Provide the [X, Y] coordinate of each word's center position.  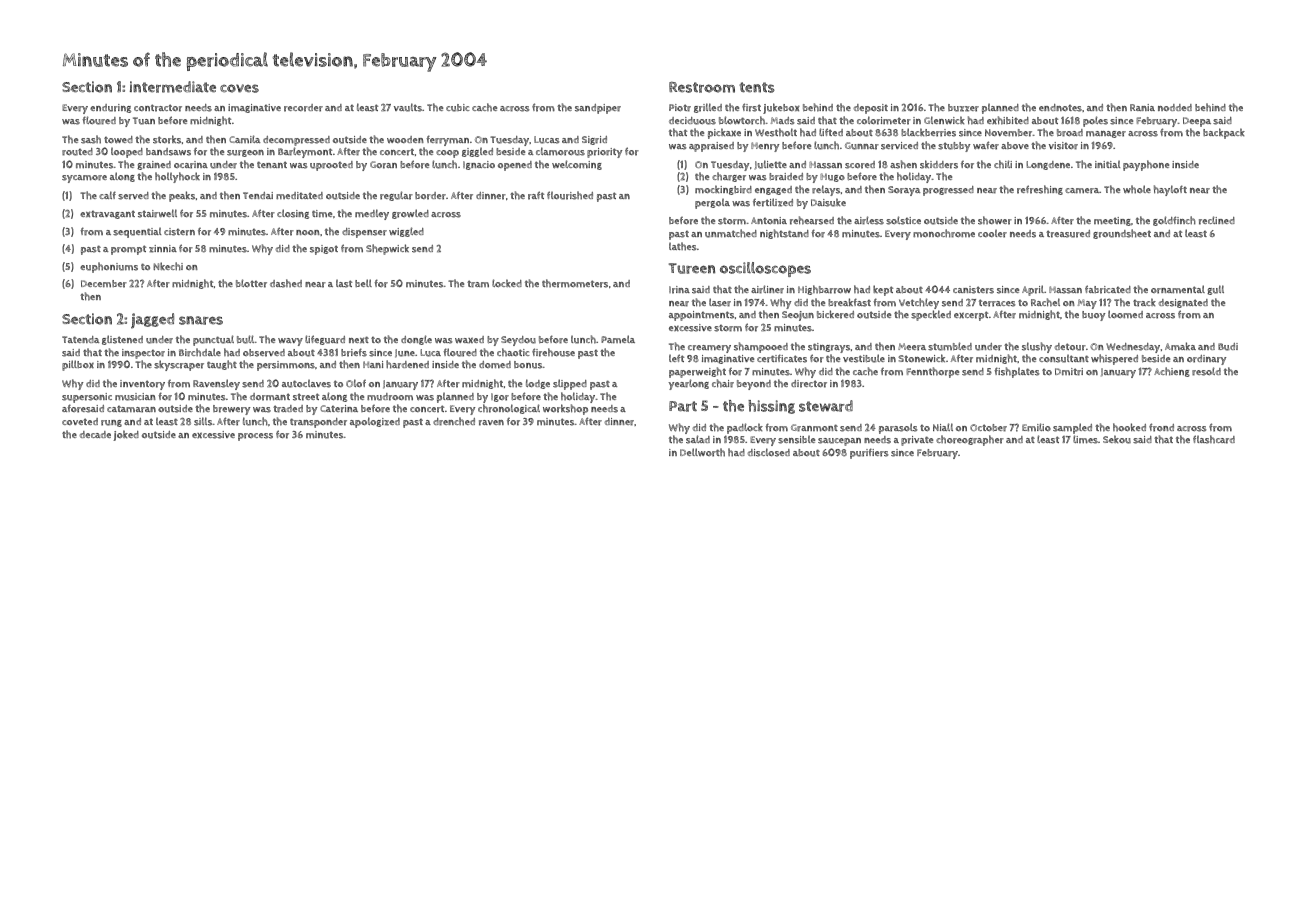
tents [757, 87]
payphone [1146, 165]
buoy [1093, 316]
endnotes [1060, 108]
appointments [701, 316]
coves [239, 88]
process [255, 437]
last [344, 284]
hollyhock [177, 177]
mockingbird [723, 190]
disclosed [769, 452]
